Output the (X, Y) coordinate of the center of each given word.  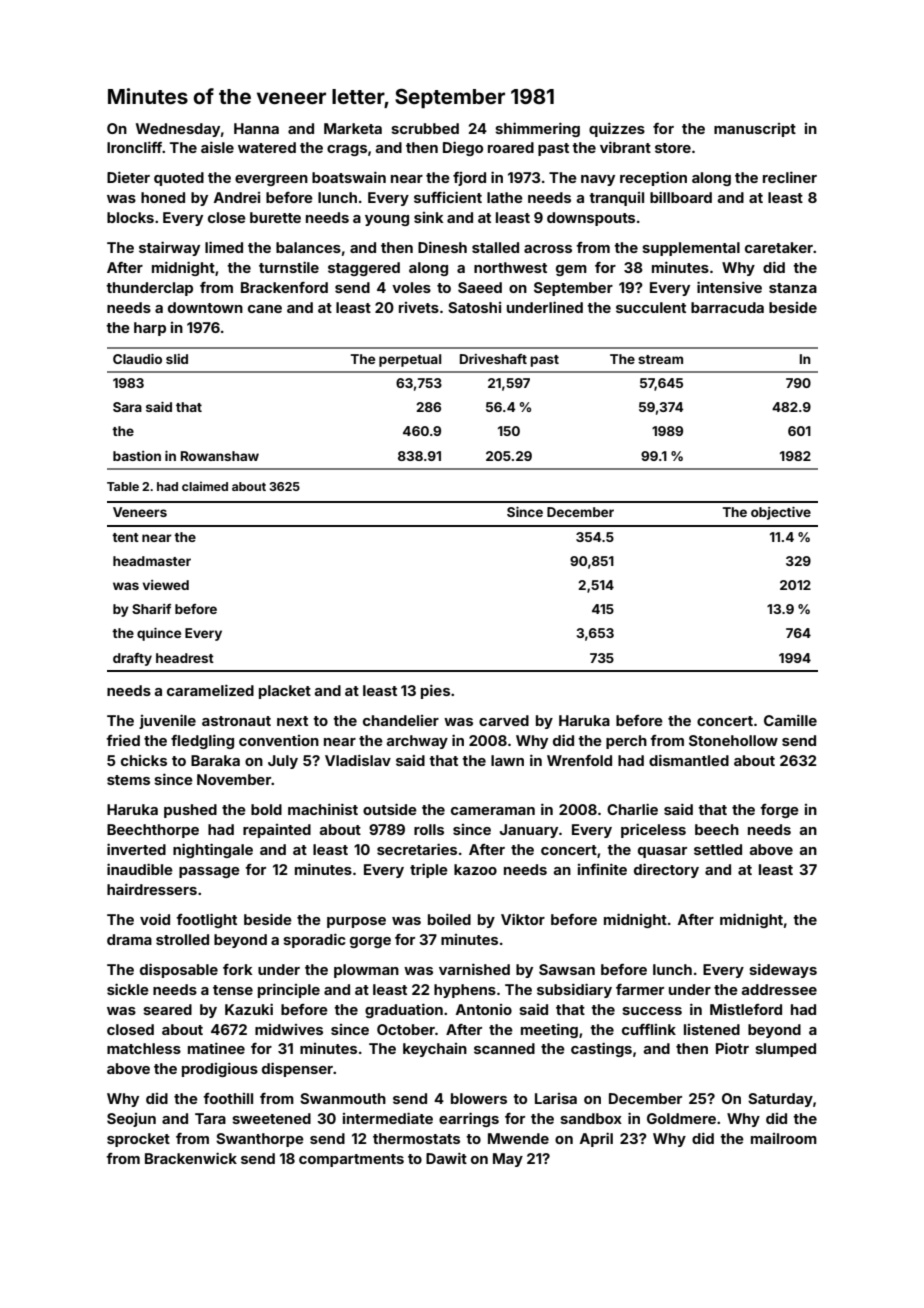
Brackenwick (191, 1158)
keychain (435, 1050)
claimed (205, 486)
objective (781, 513)
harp (150, 329)
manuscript (755, 130)
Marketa (353, 128)
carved (504, 720)
